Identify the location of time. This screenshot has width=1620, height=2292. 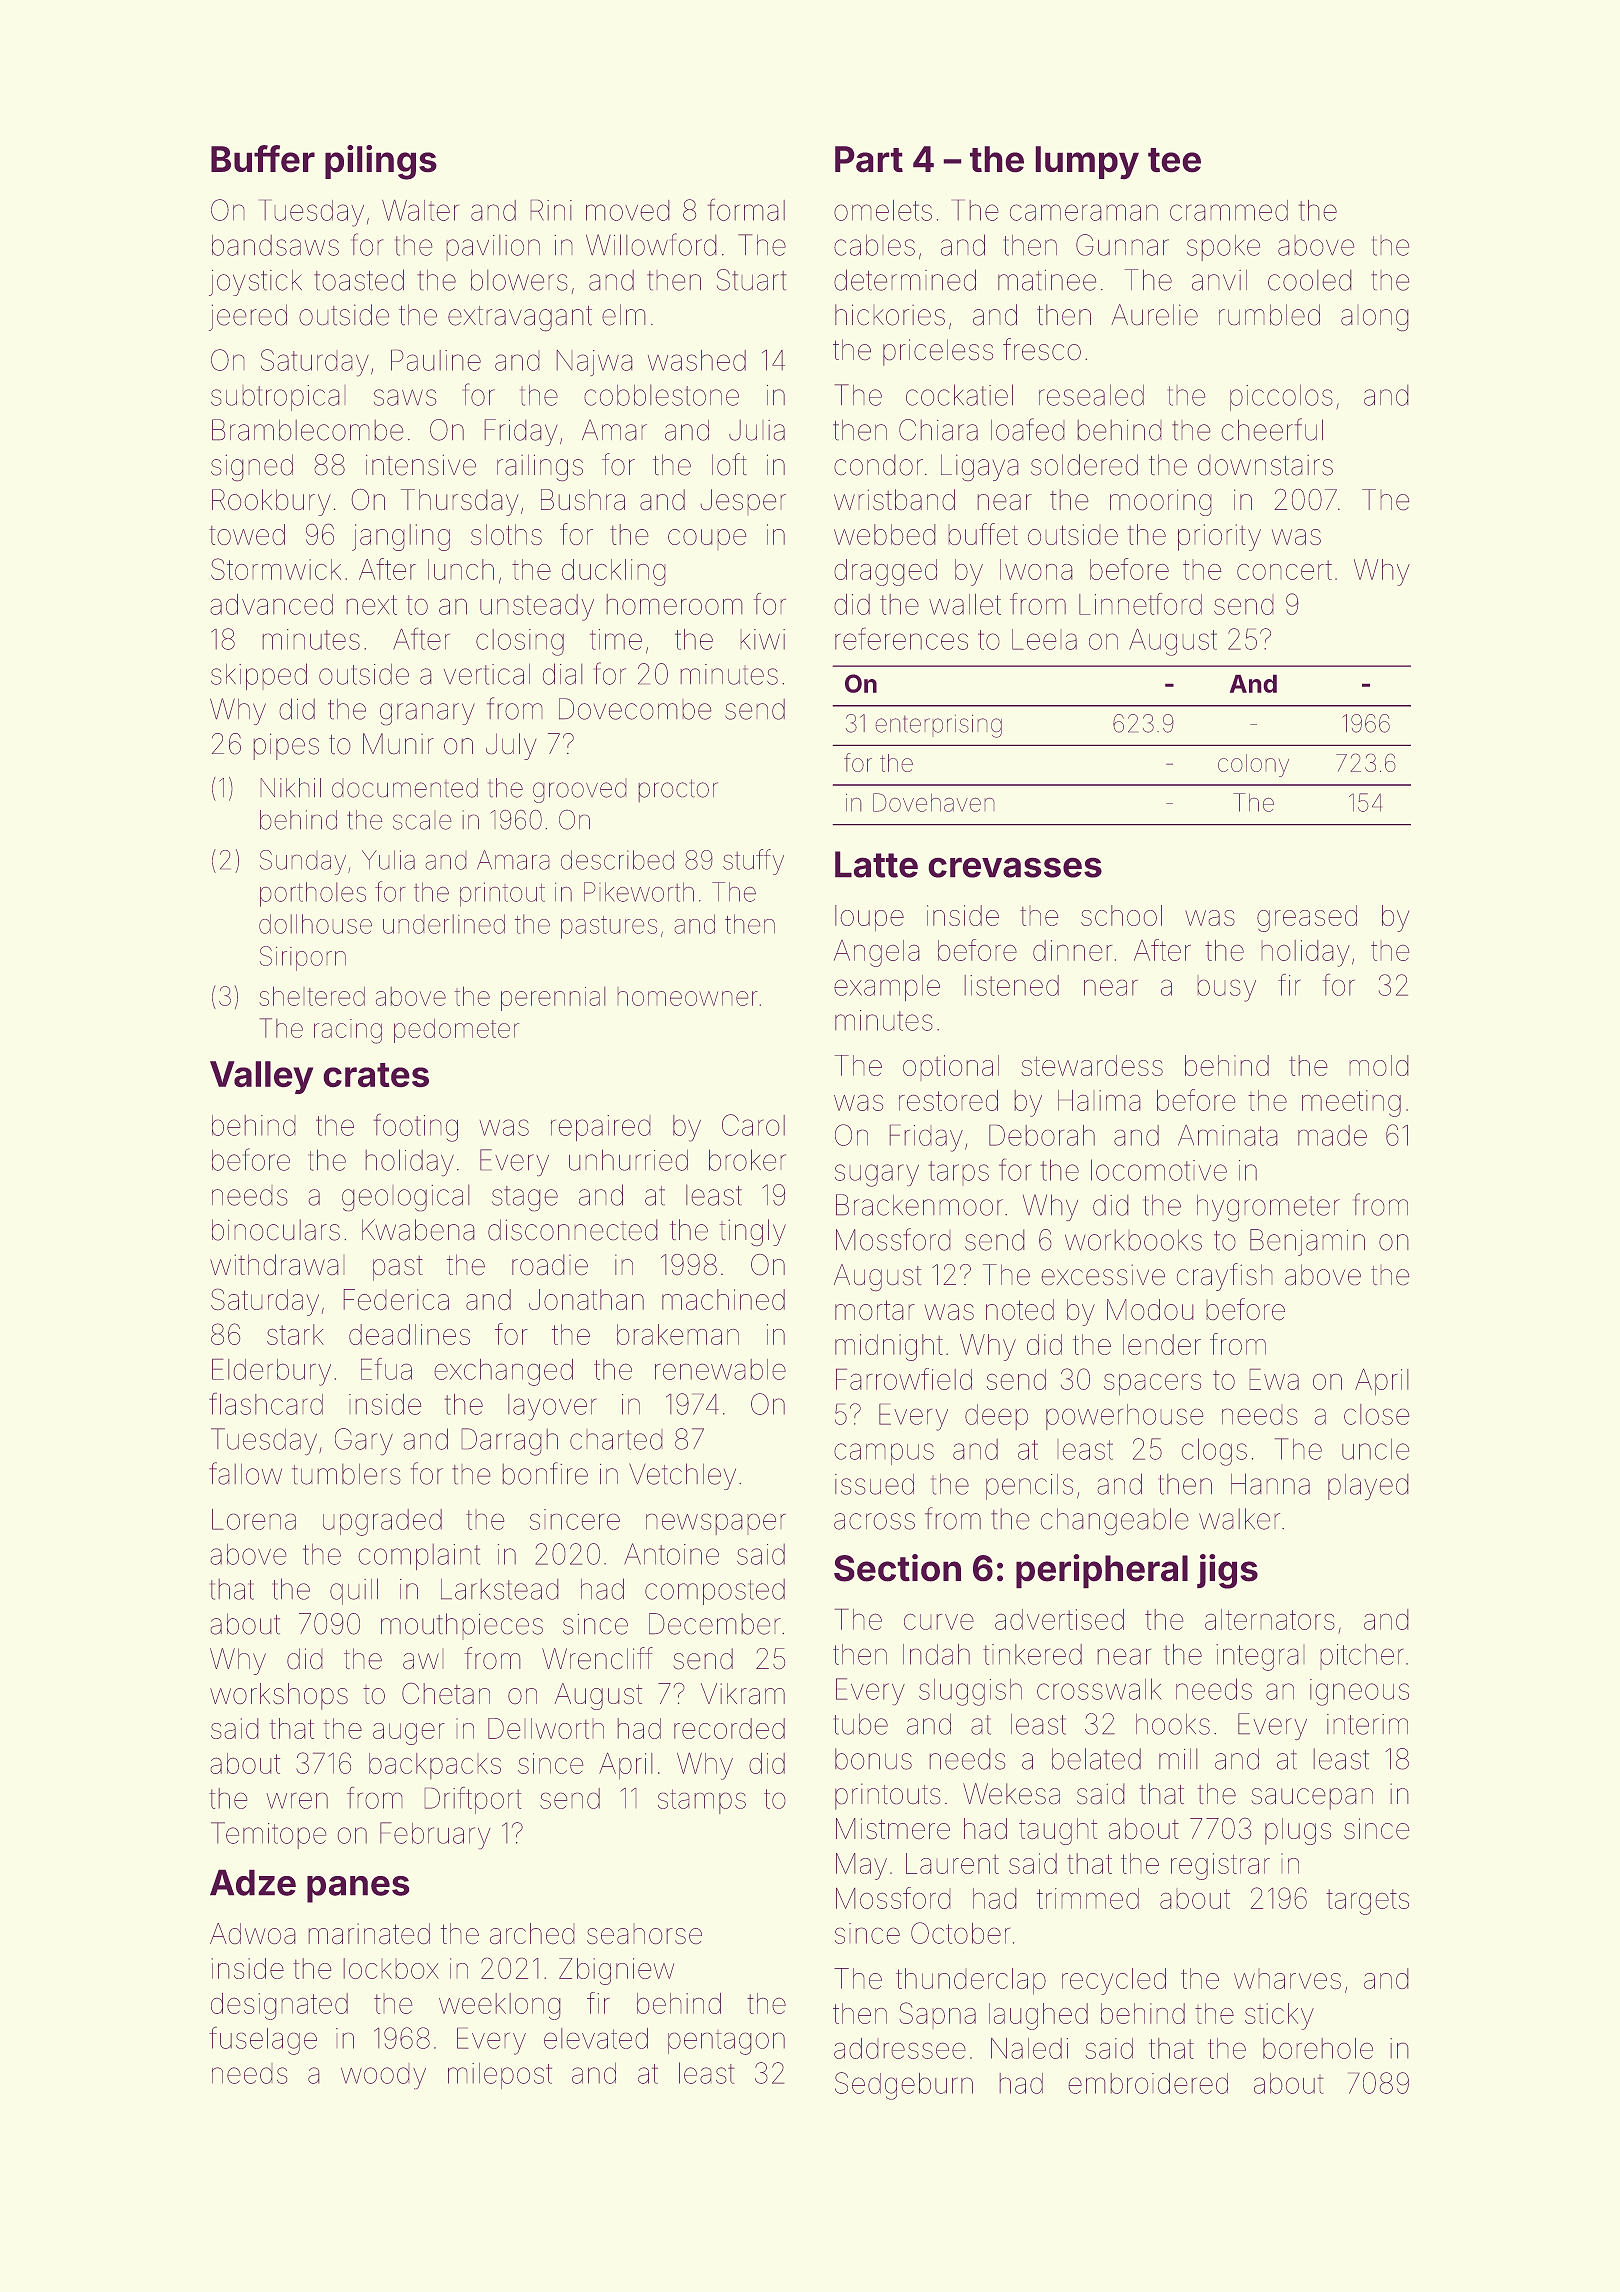
(616, 639).
